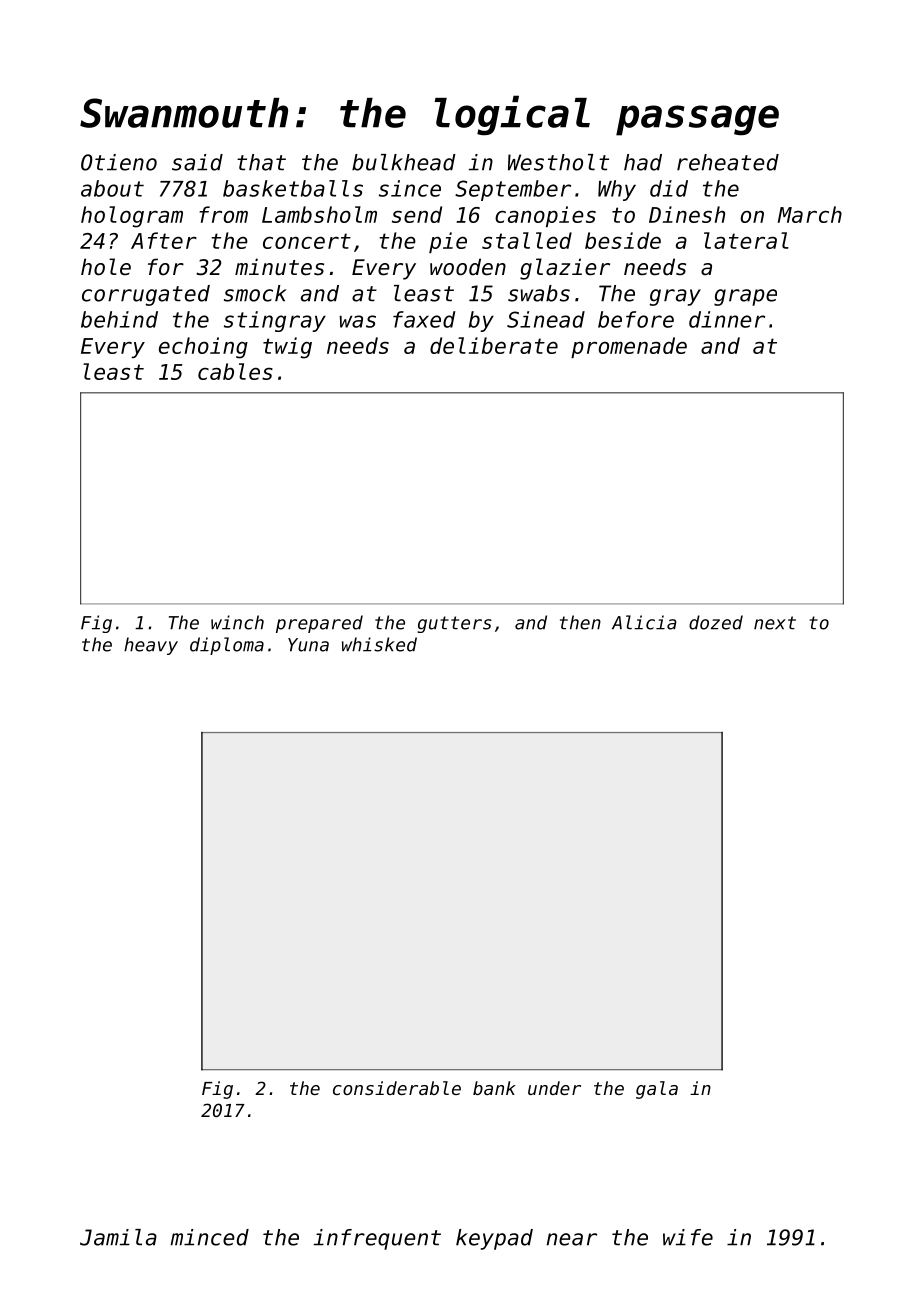  I want to click on minced, so click(210, 1237).
